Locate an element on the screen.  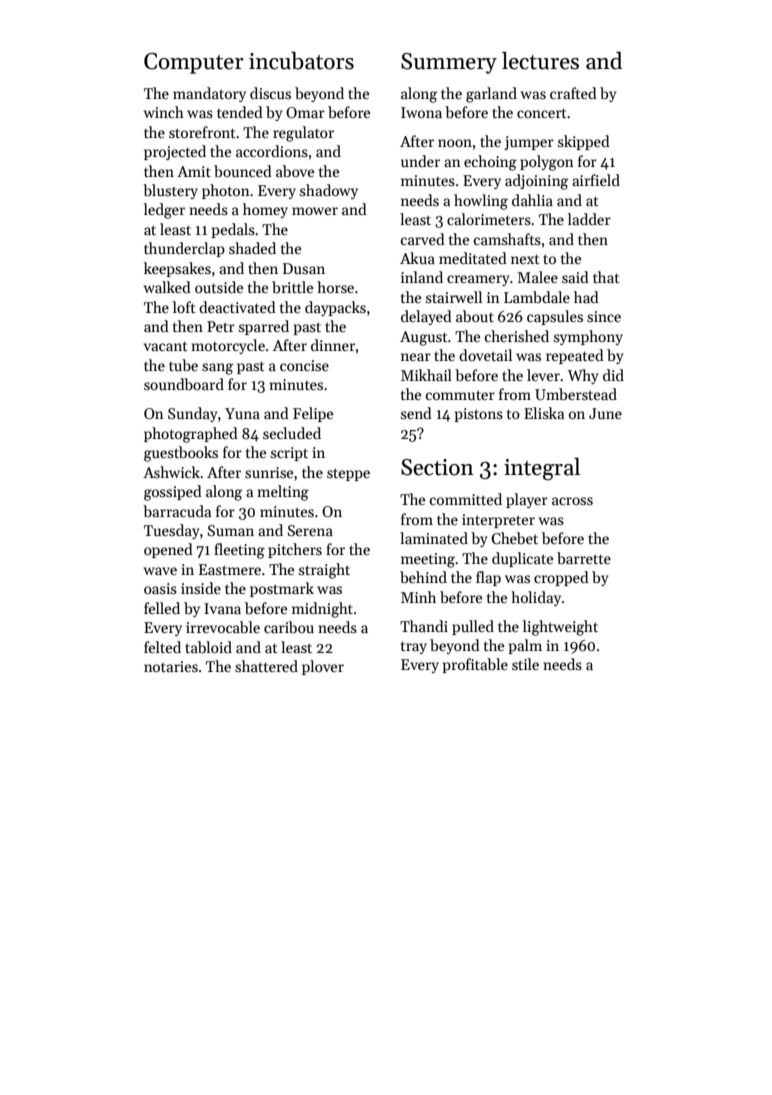
steppe is located at coordinates (348, 474).
